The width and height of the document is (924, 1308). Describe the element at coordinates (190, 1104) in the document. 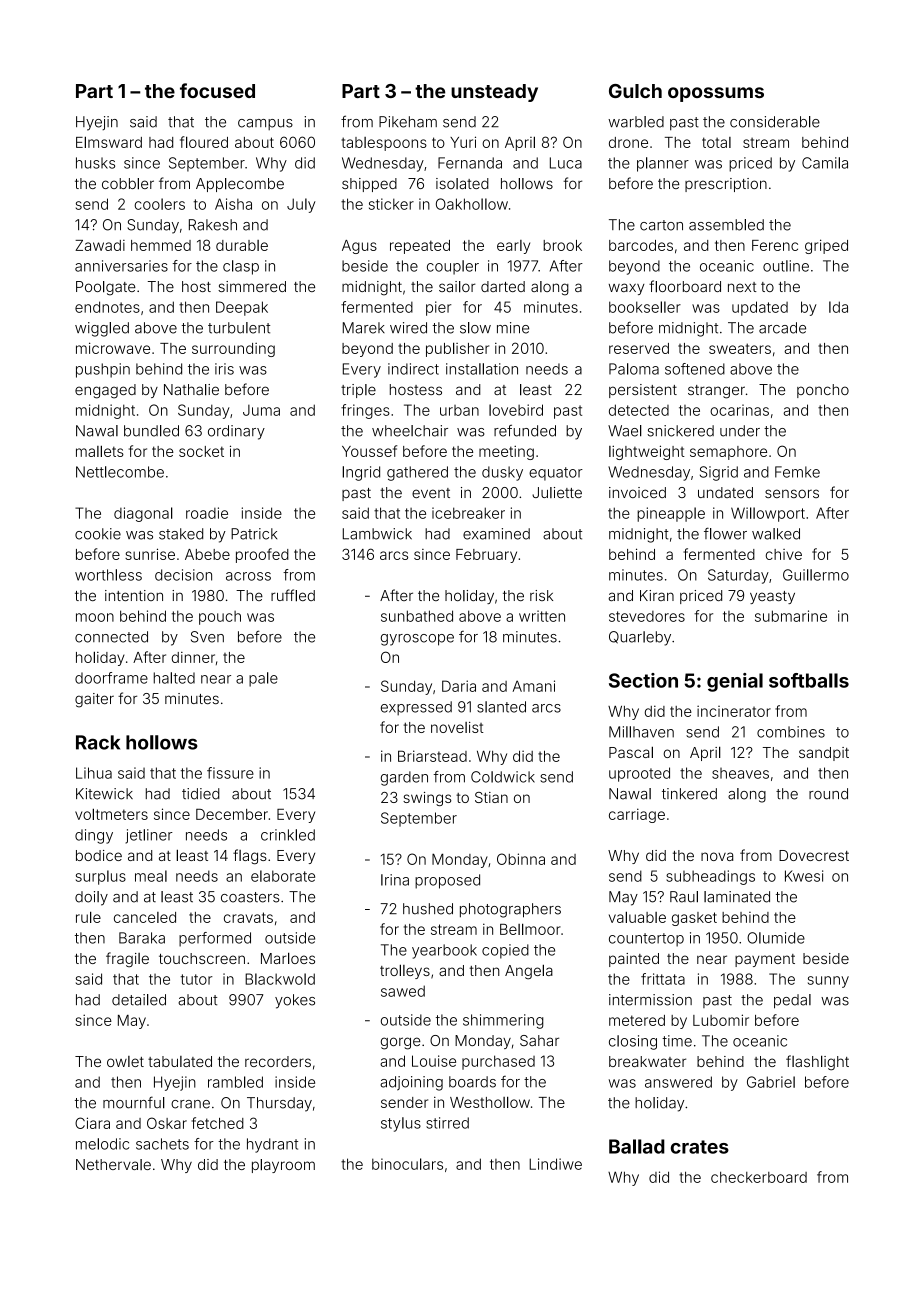

I see `crane` at that location.
